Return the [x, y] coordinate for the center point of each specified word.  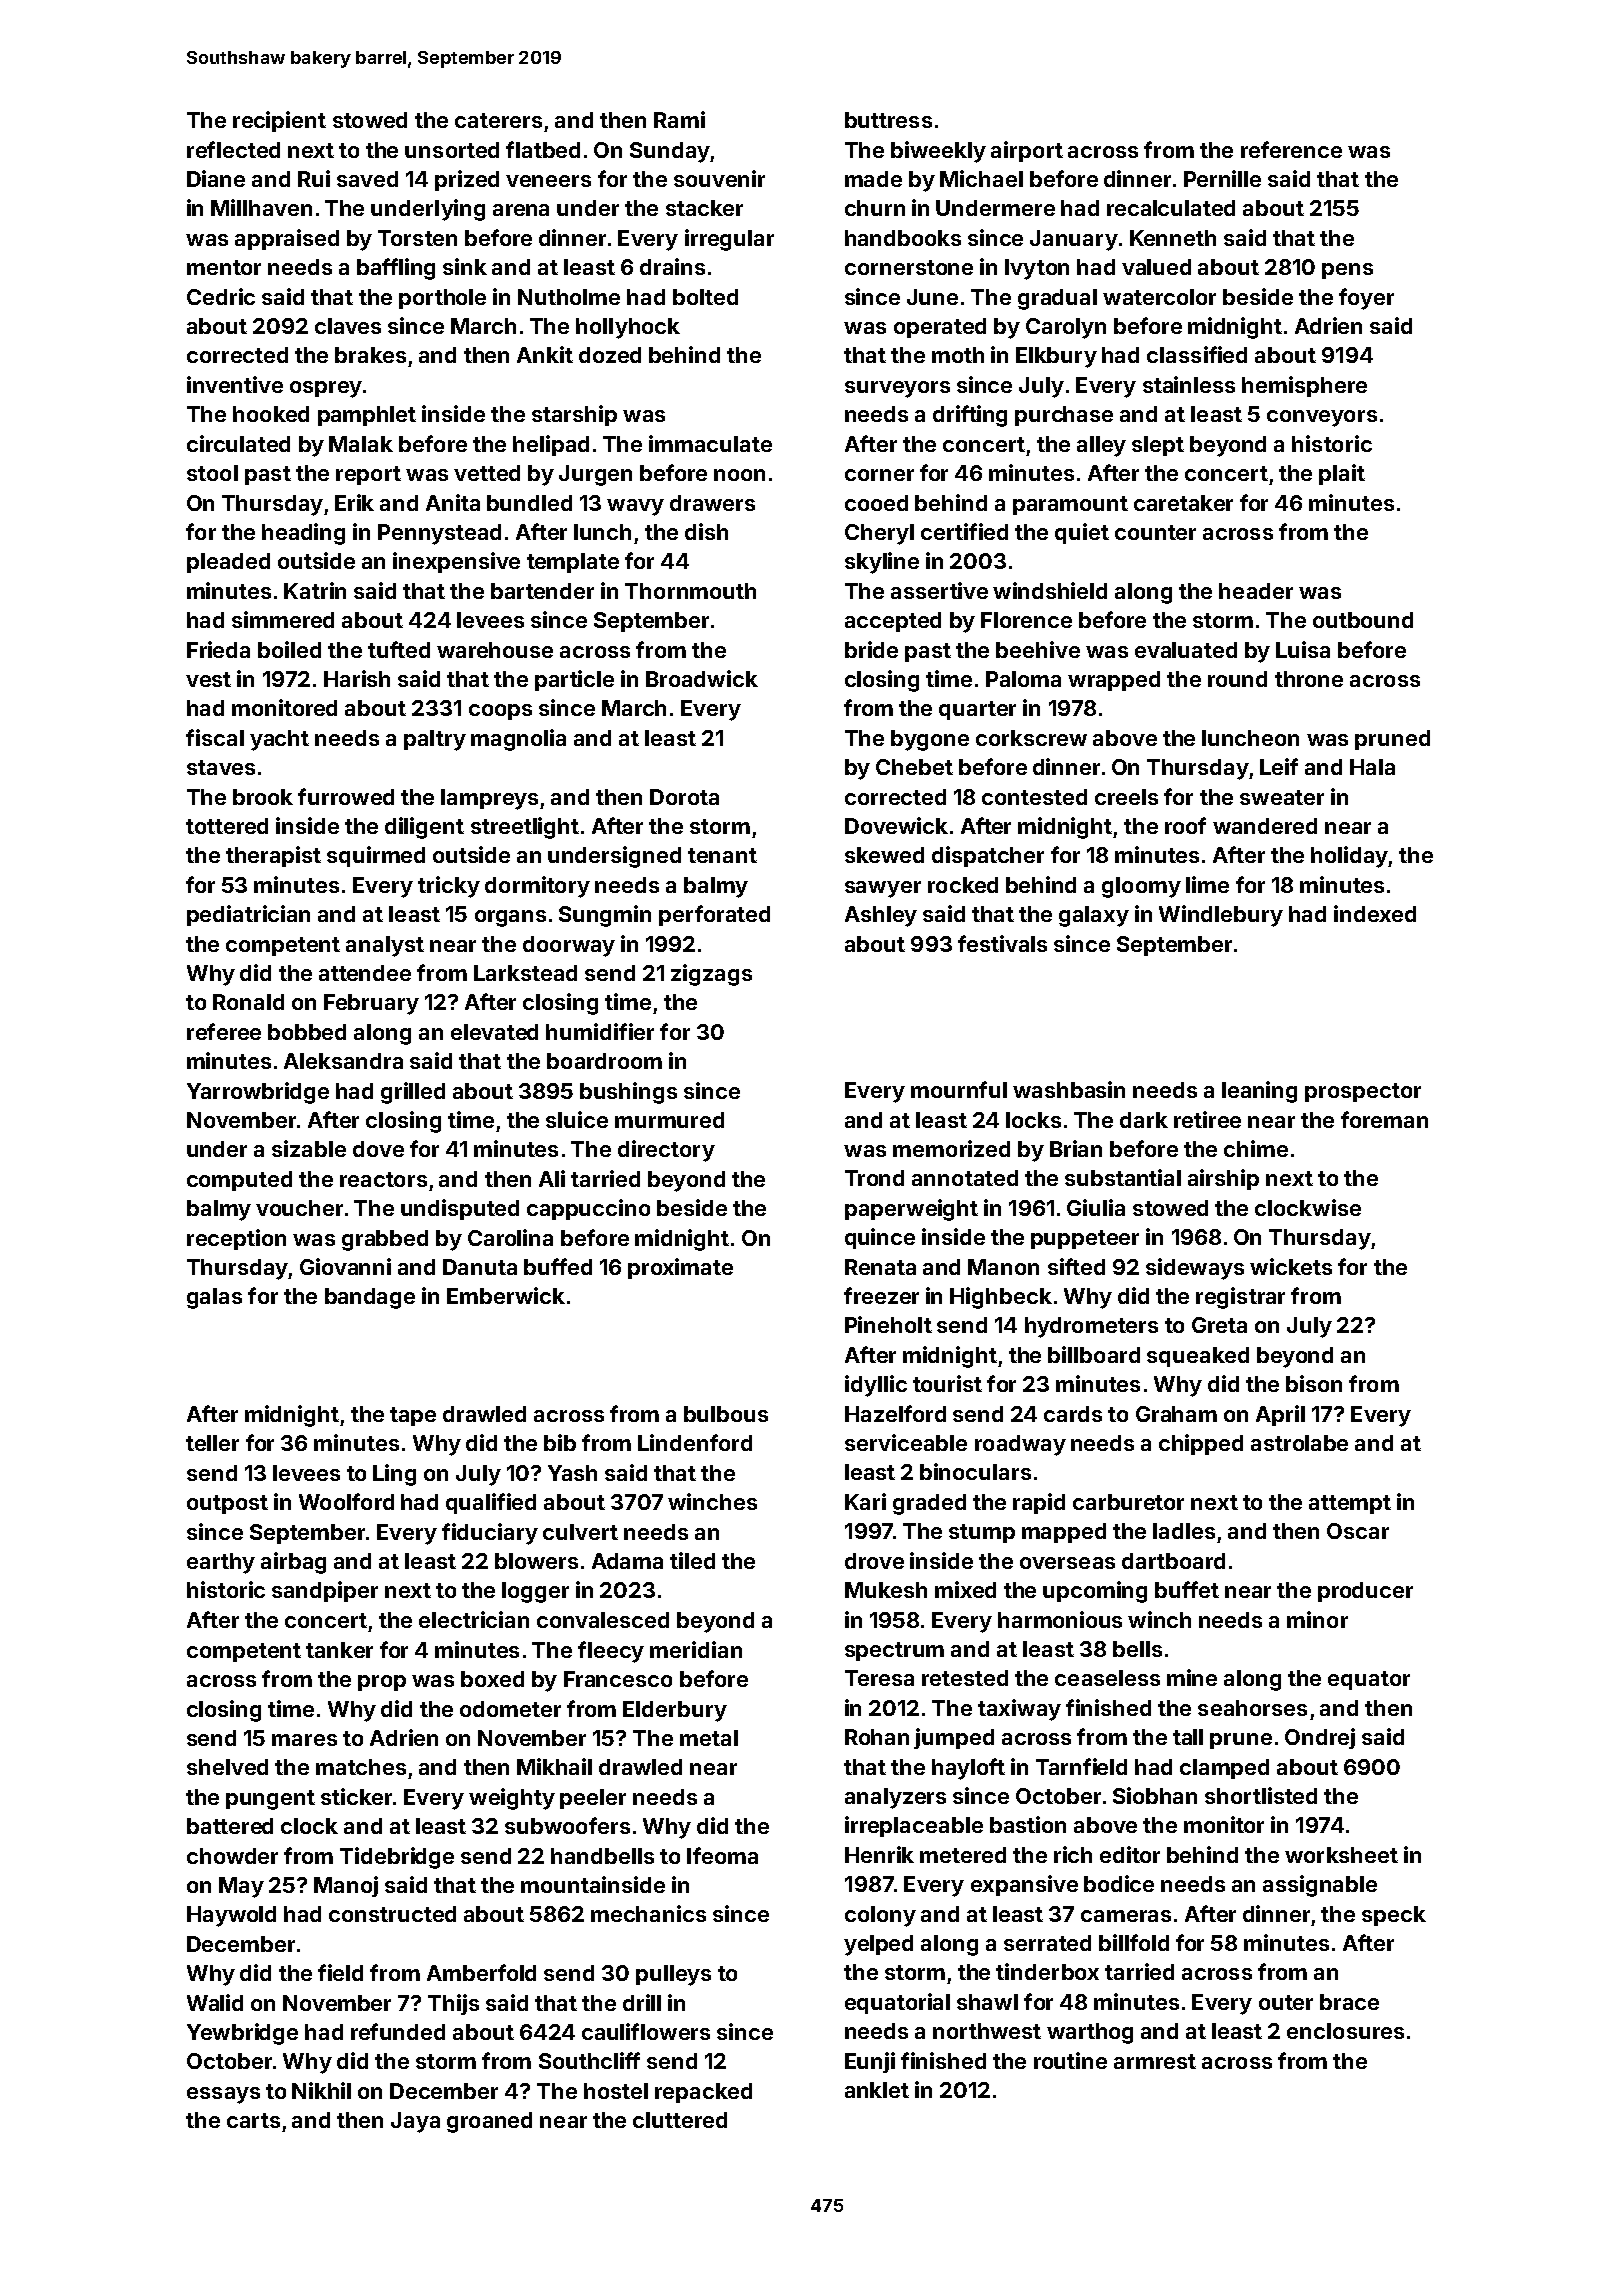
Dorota [684, 797]
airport [1027, 151]
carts [253, 2120]
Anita [453, 502]
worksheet [1341, 1855]
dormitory [537, 887]
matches [361, 1767]
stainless [1189, 384]
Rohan [877, 1737]
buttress [888, 120]
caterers [498, 120]
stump [982, 1533]
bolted [705, 297]
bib [560, 1442]
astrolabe [1299, 1443]
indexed [1375, 913]
